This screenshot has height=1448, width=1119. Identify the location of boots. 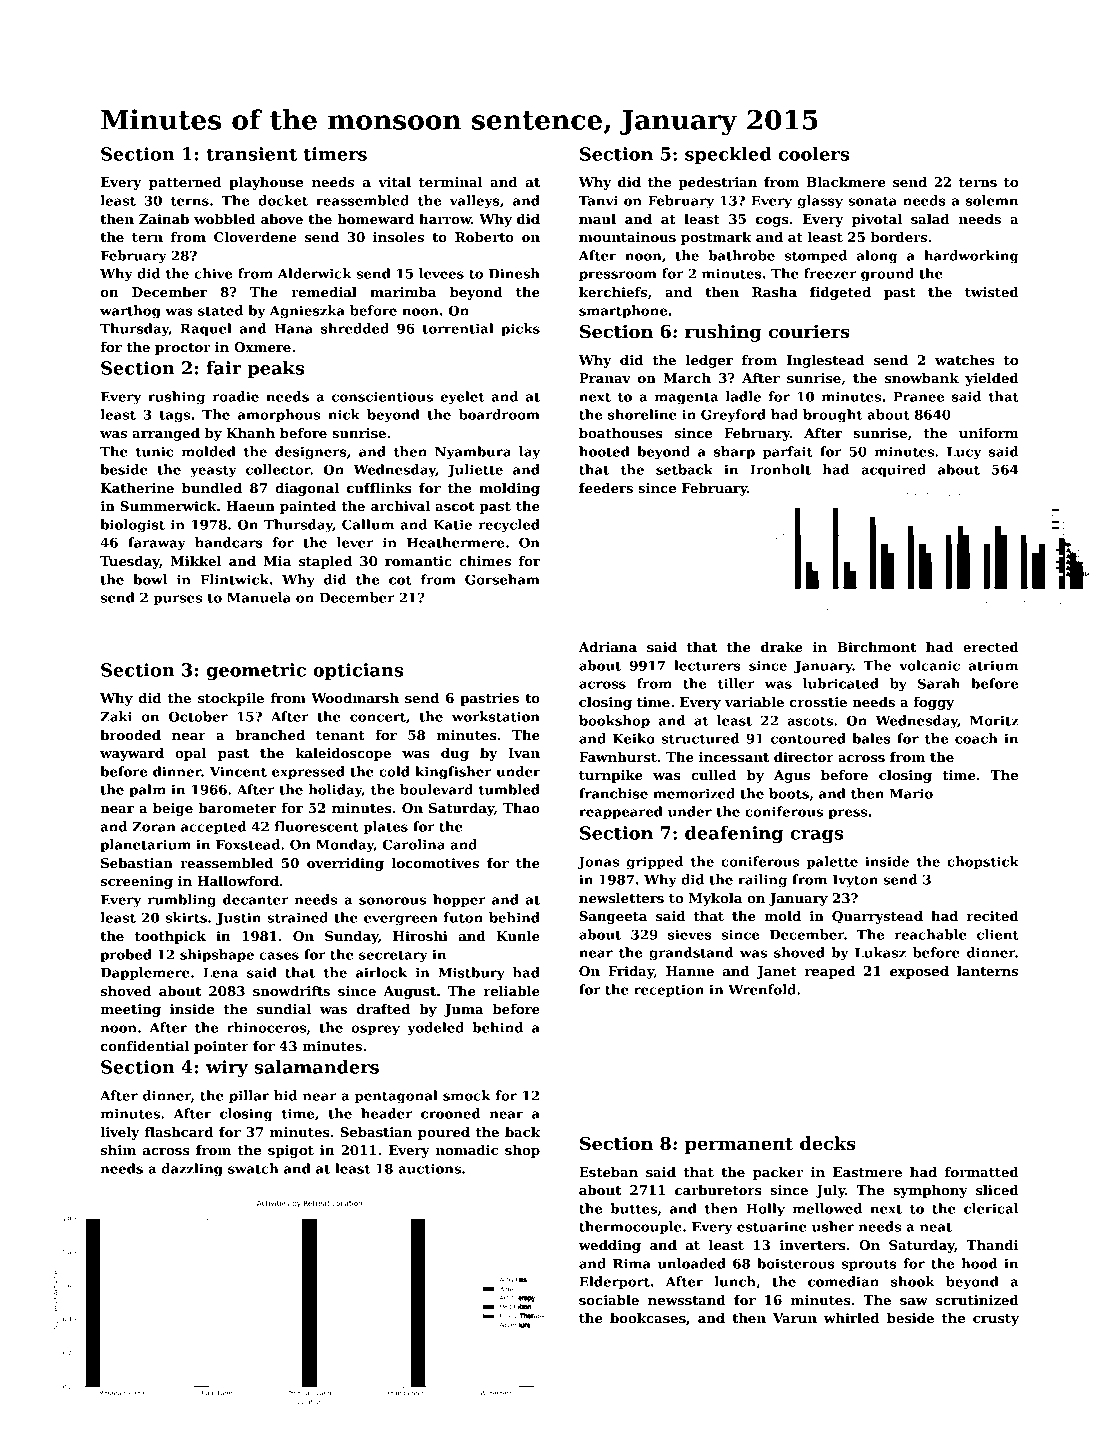
(789, 793).
